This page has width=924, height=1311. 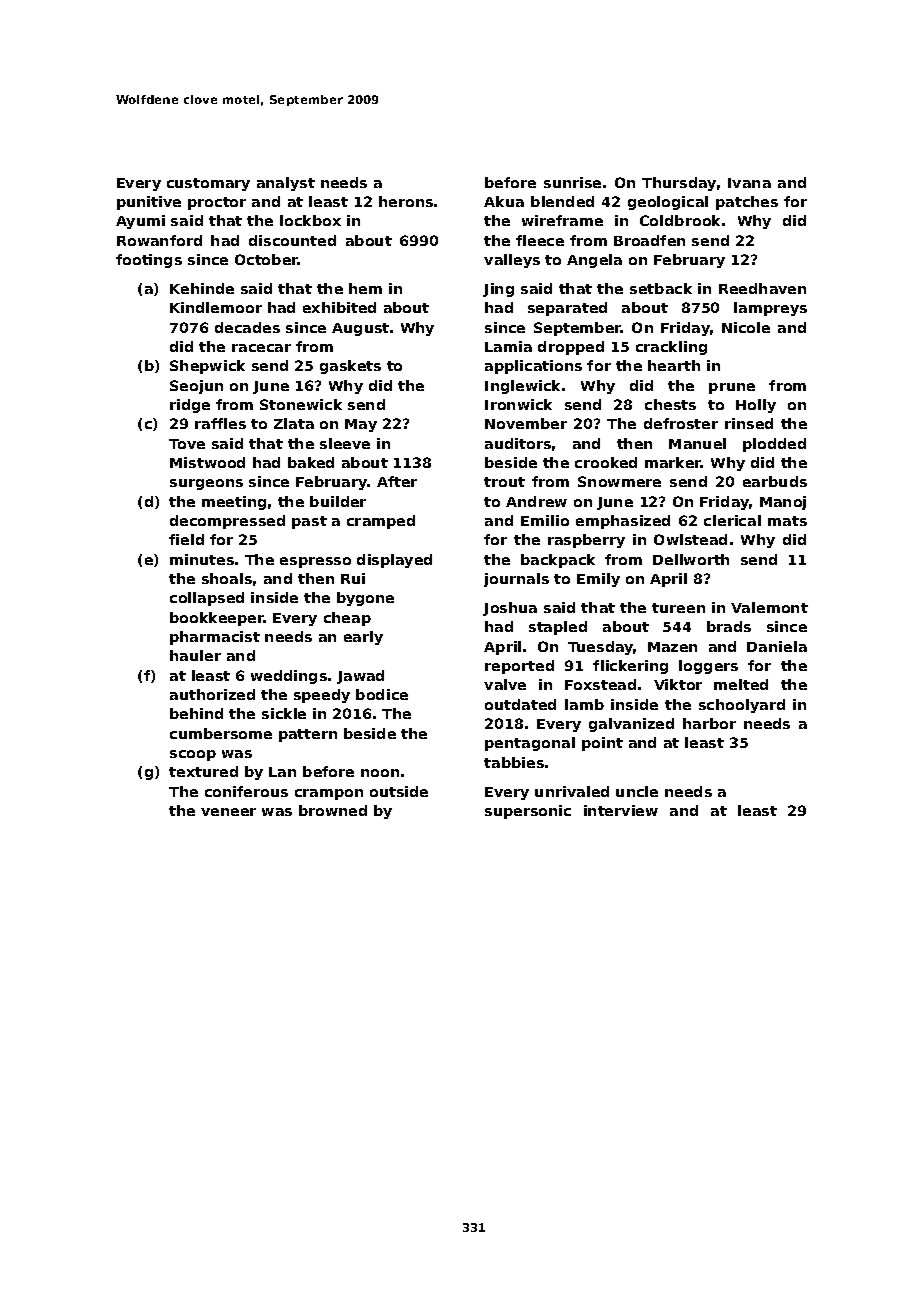 I want to click on emphasized, so click(x=623, y=522).
